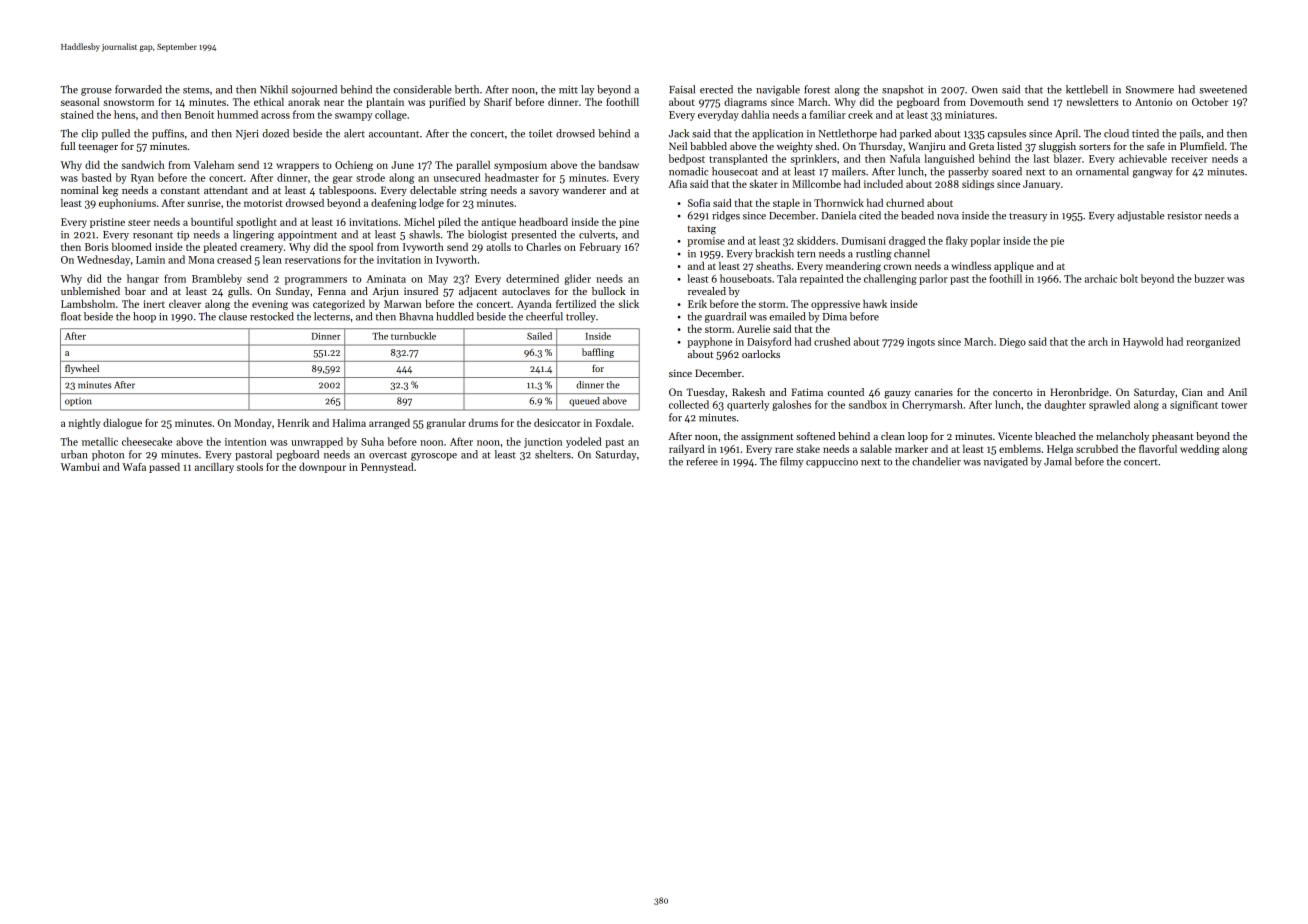  I want to click on motorist, so click(263, 203).
